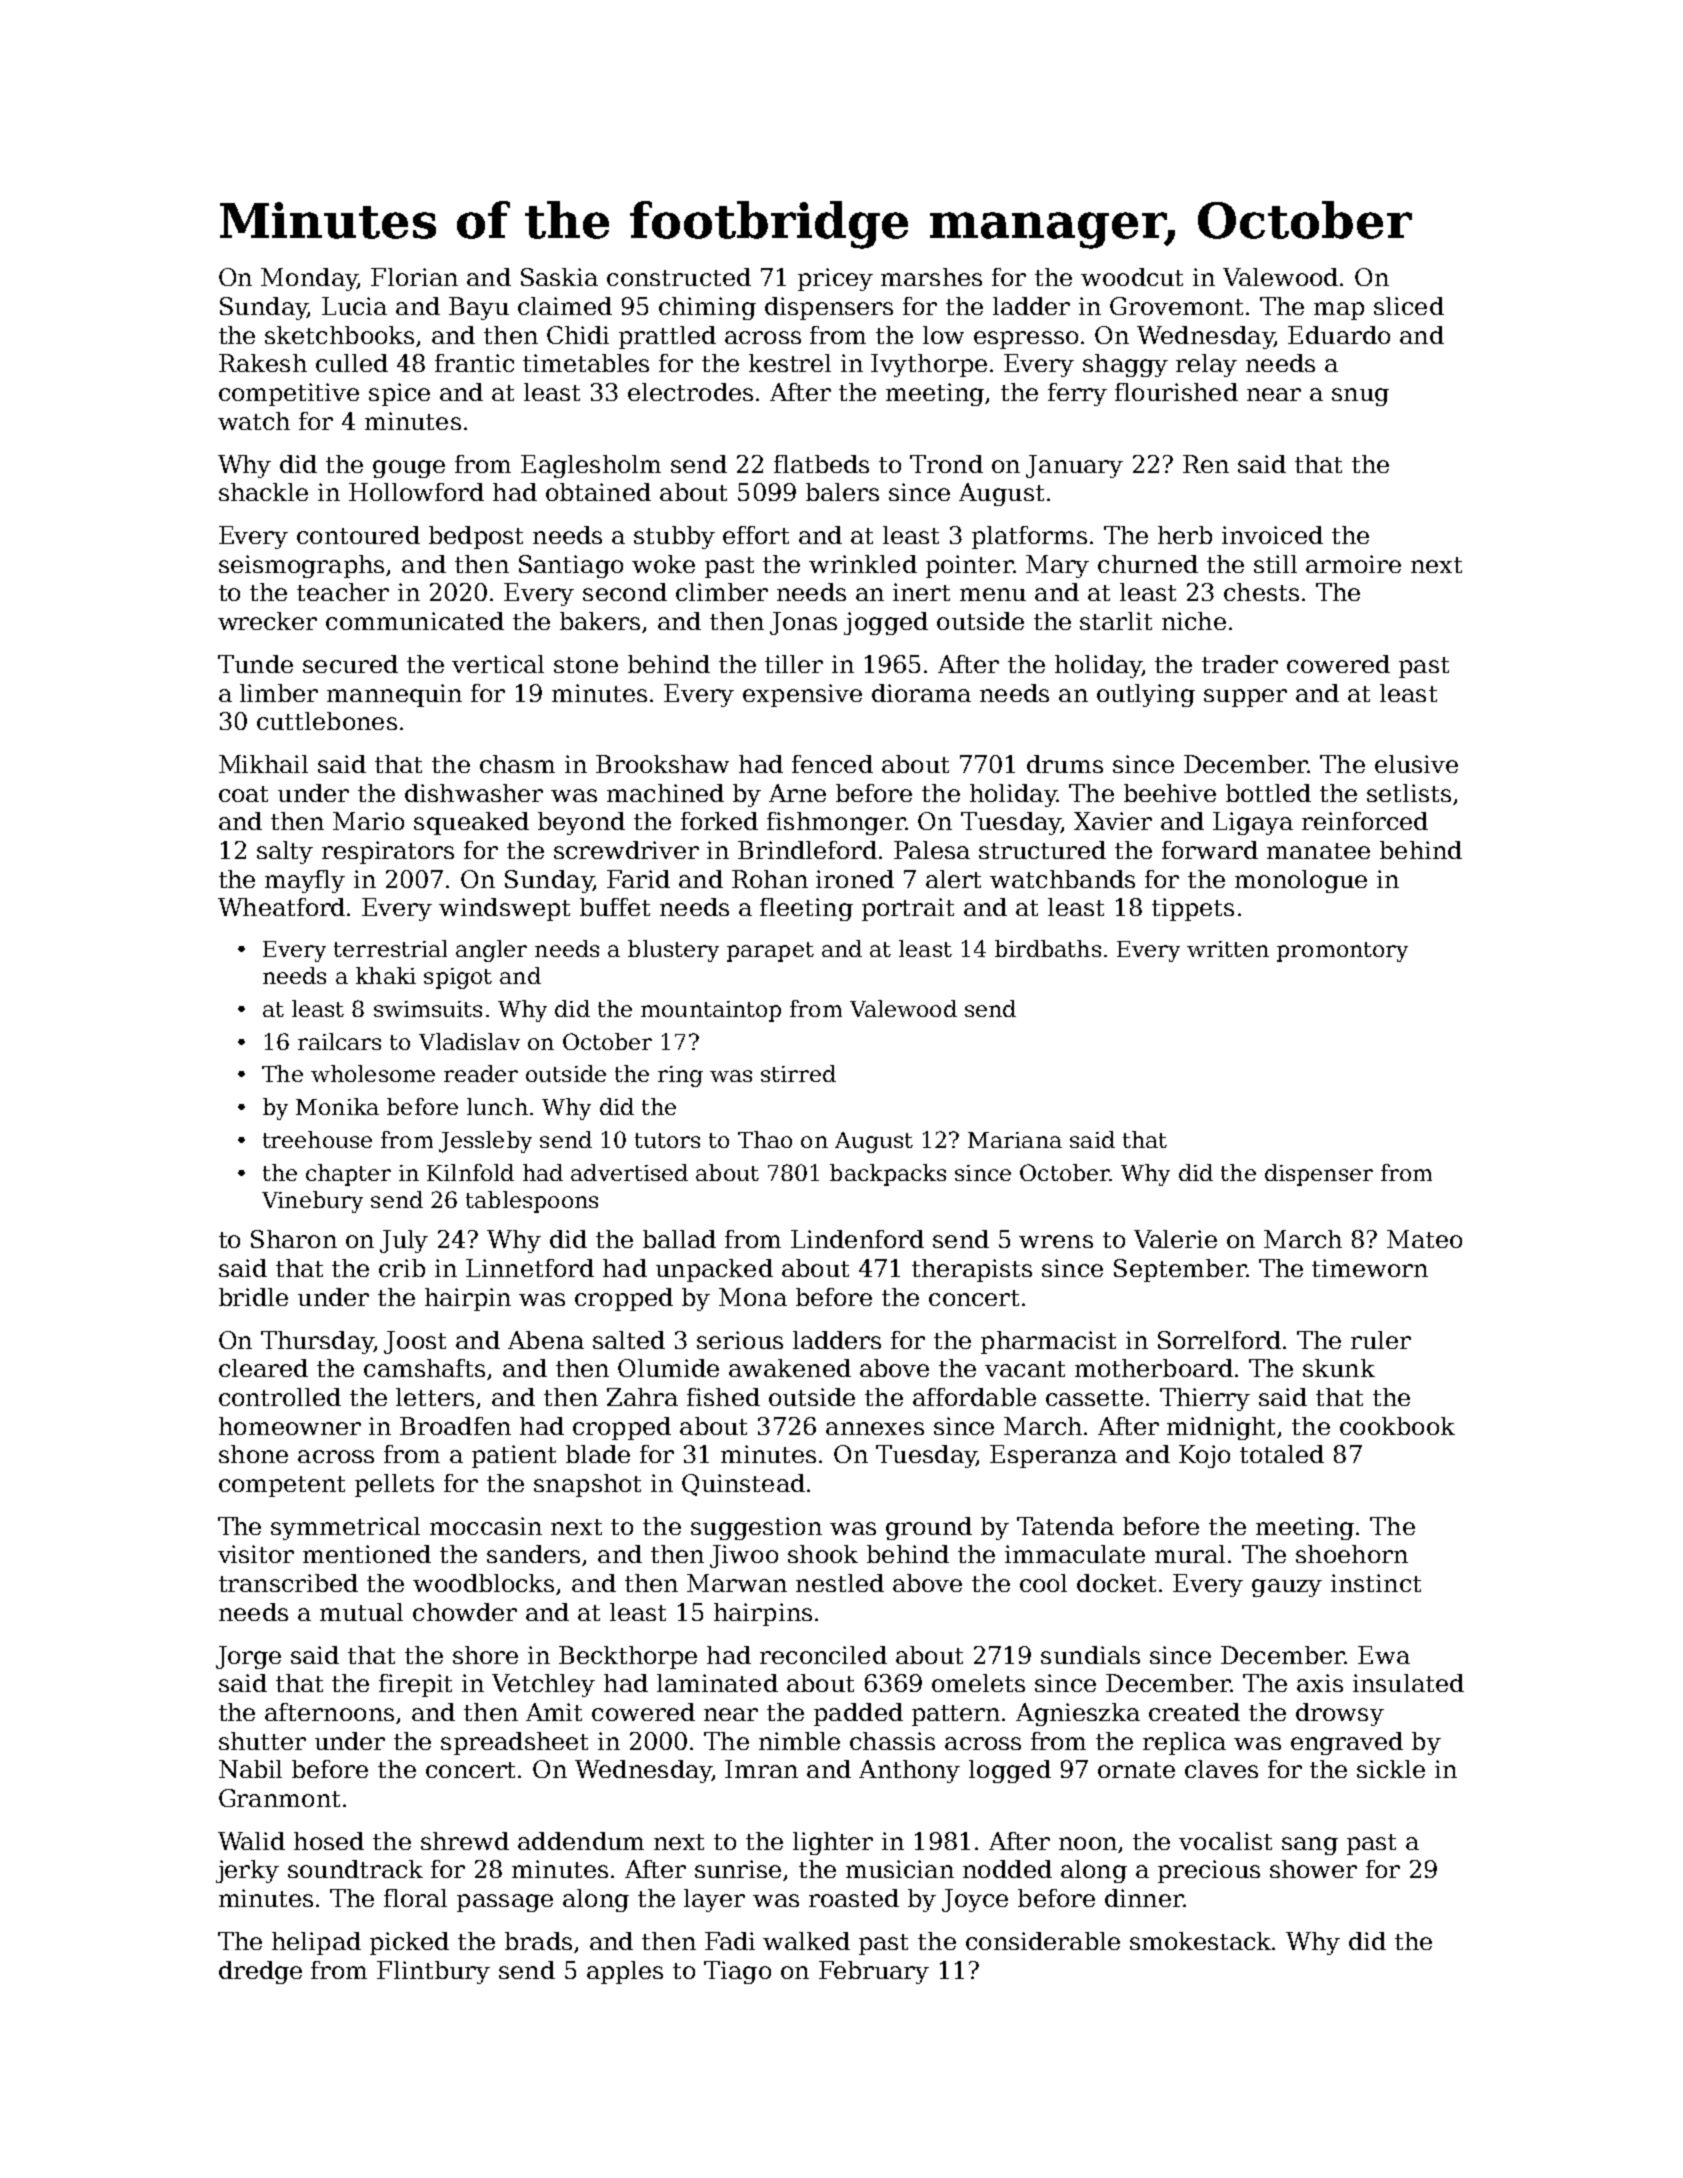  I want to click on invoiced, so click(1272, 535).
